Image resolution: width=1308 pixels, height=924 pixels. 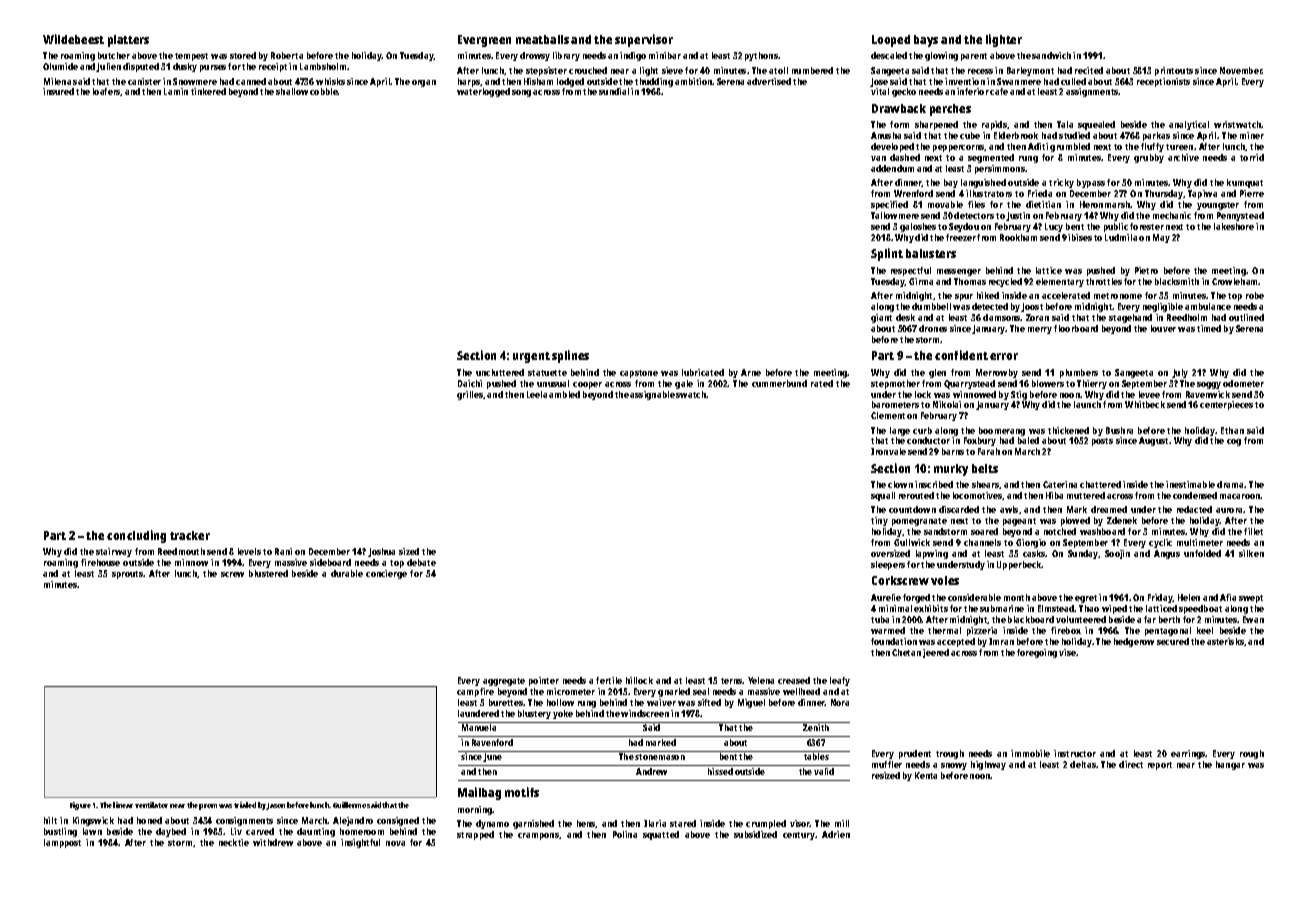 I want to click on drones, so click(x=933, y=328).
